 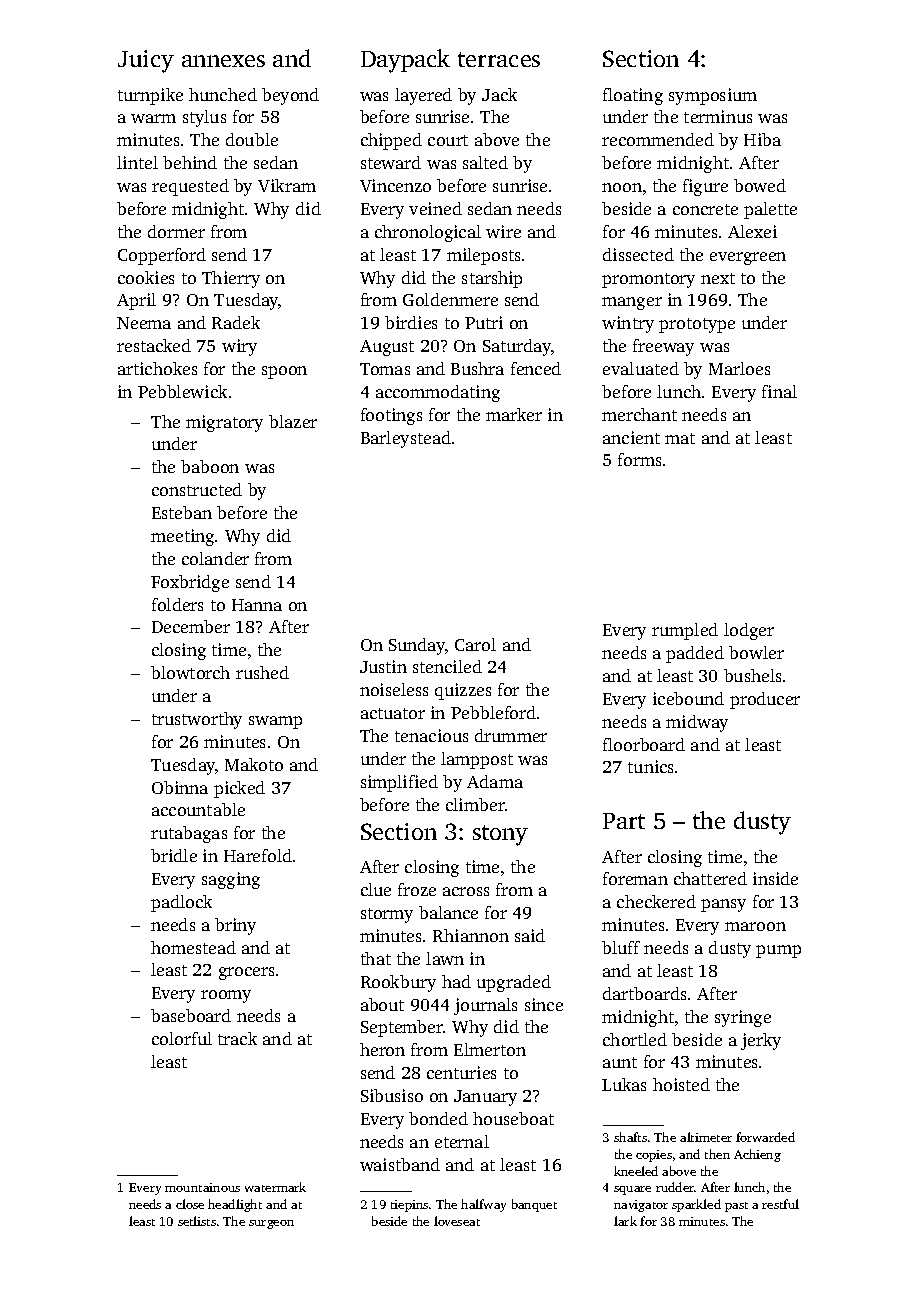 I want to click on Obinna, so click(x=180, y=787).
